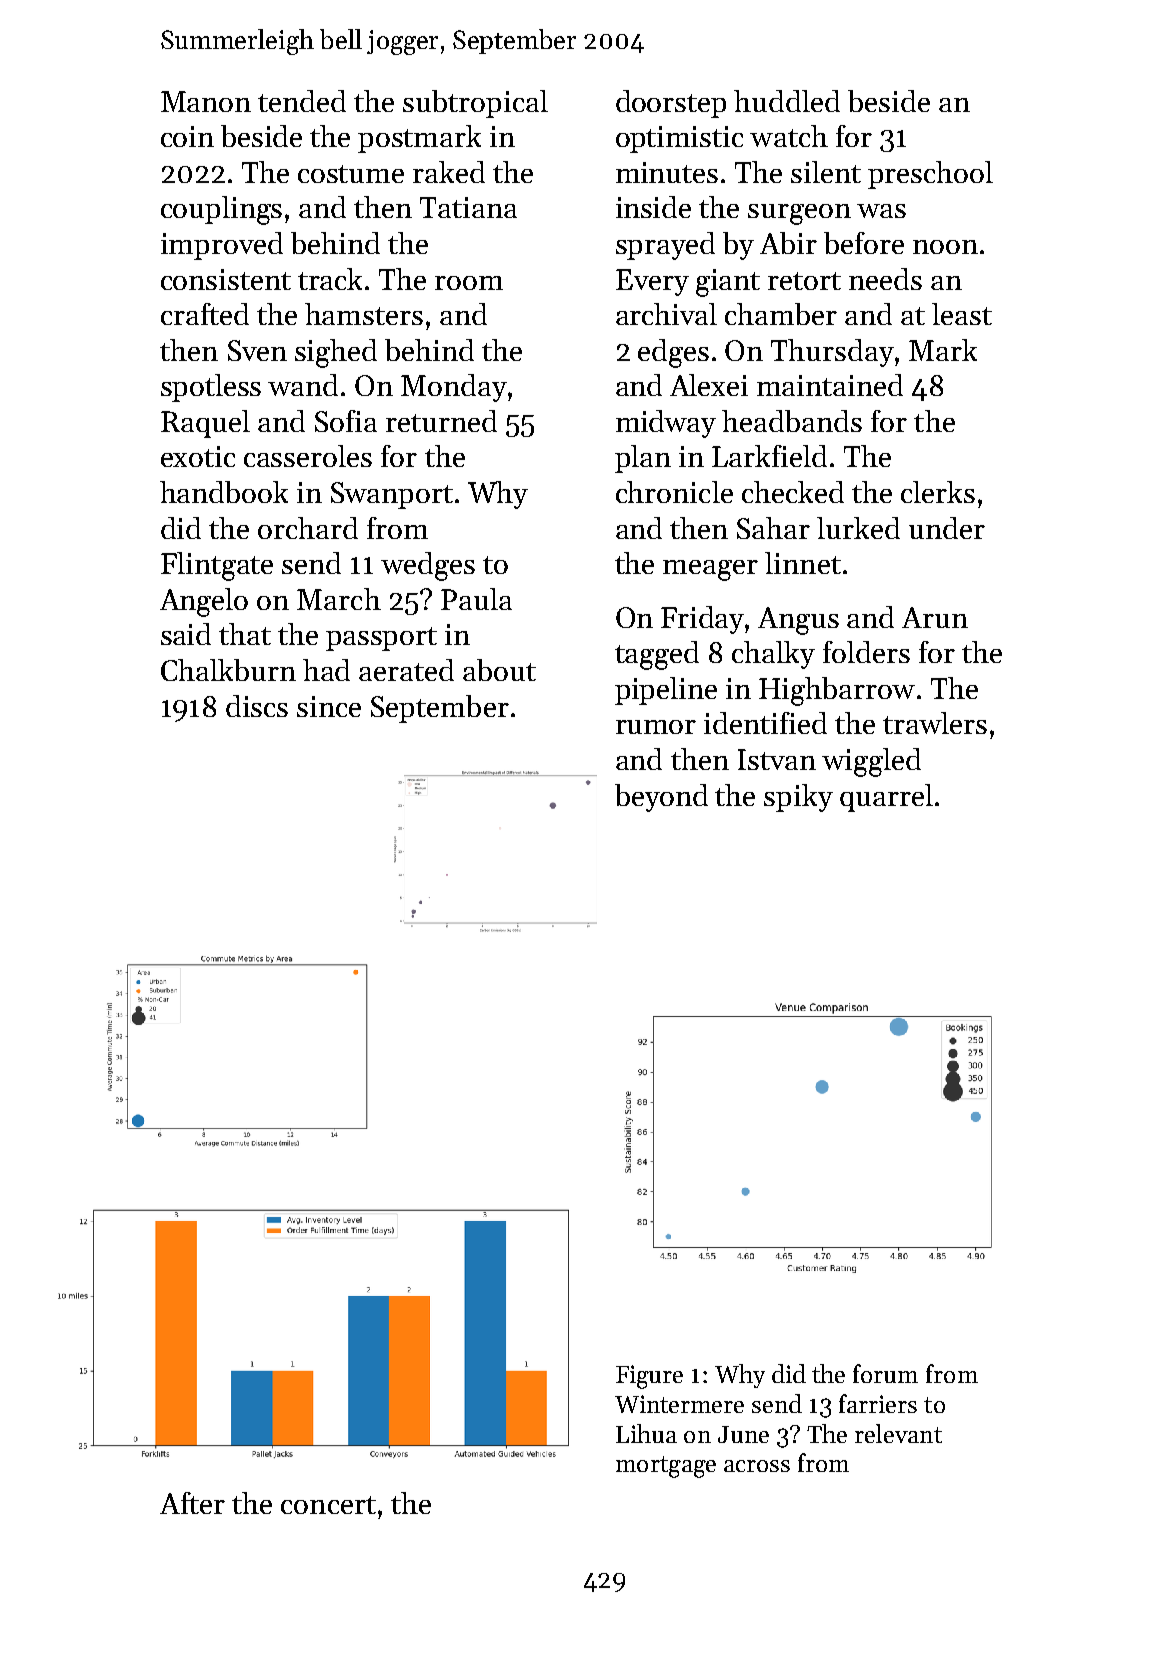  What do you see at coordinates (646, 1433) in the screenshot?
I see `Lihua` at bounding box center [646, 1433].
